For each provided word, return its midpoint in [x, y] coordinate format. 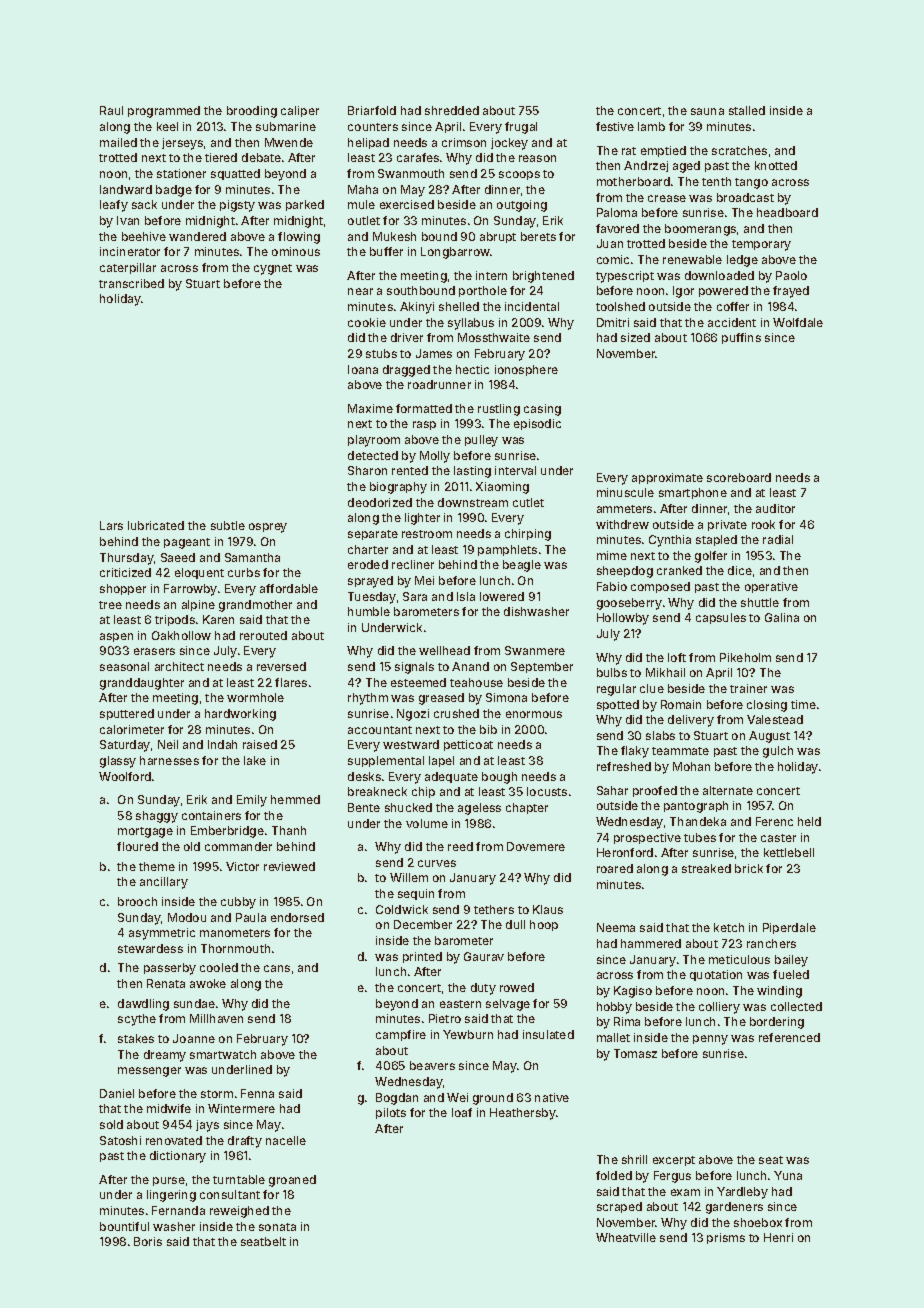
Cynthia [670, 541]
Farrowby [190, 590]
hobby [614, 1008]
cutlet [528, 502]
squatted [235, 174]
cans [277, 968]
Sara [415, 596]
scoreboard [739, 477]
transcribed [131, 283]
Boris [148, 1241]
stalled [747, 110]
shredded [452, 110]
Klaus [548, 909]
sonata [277, 1227]
